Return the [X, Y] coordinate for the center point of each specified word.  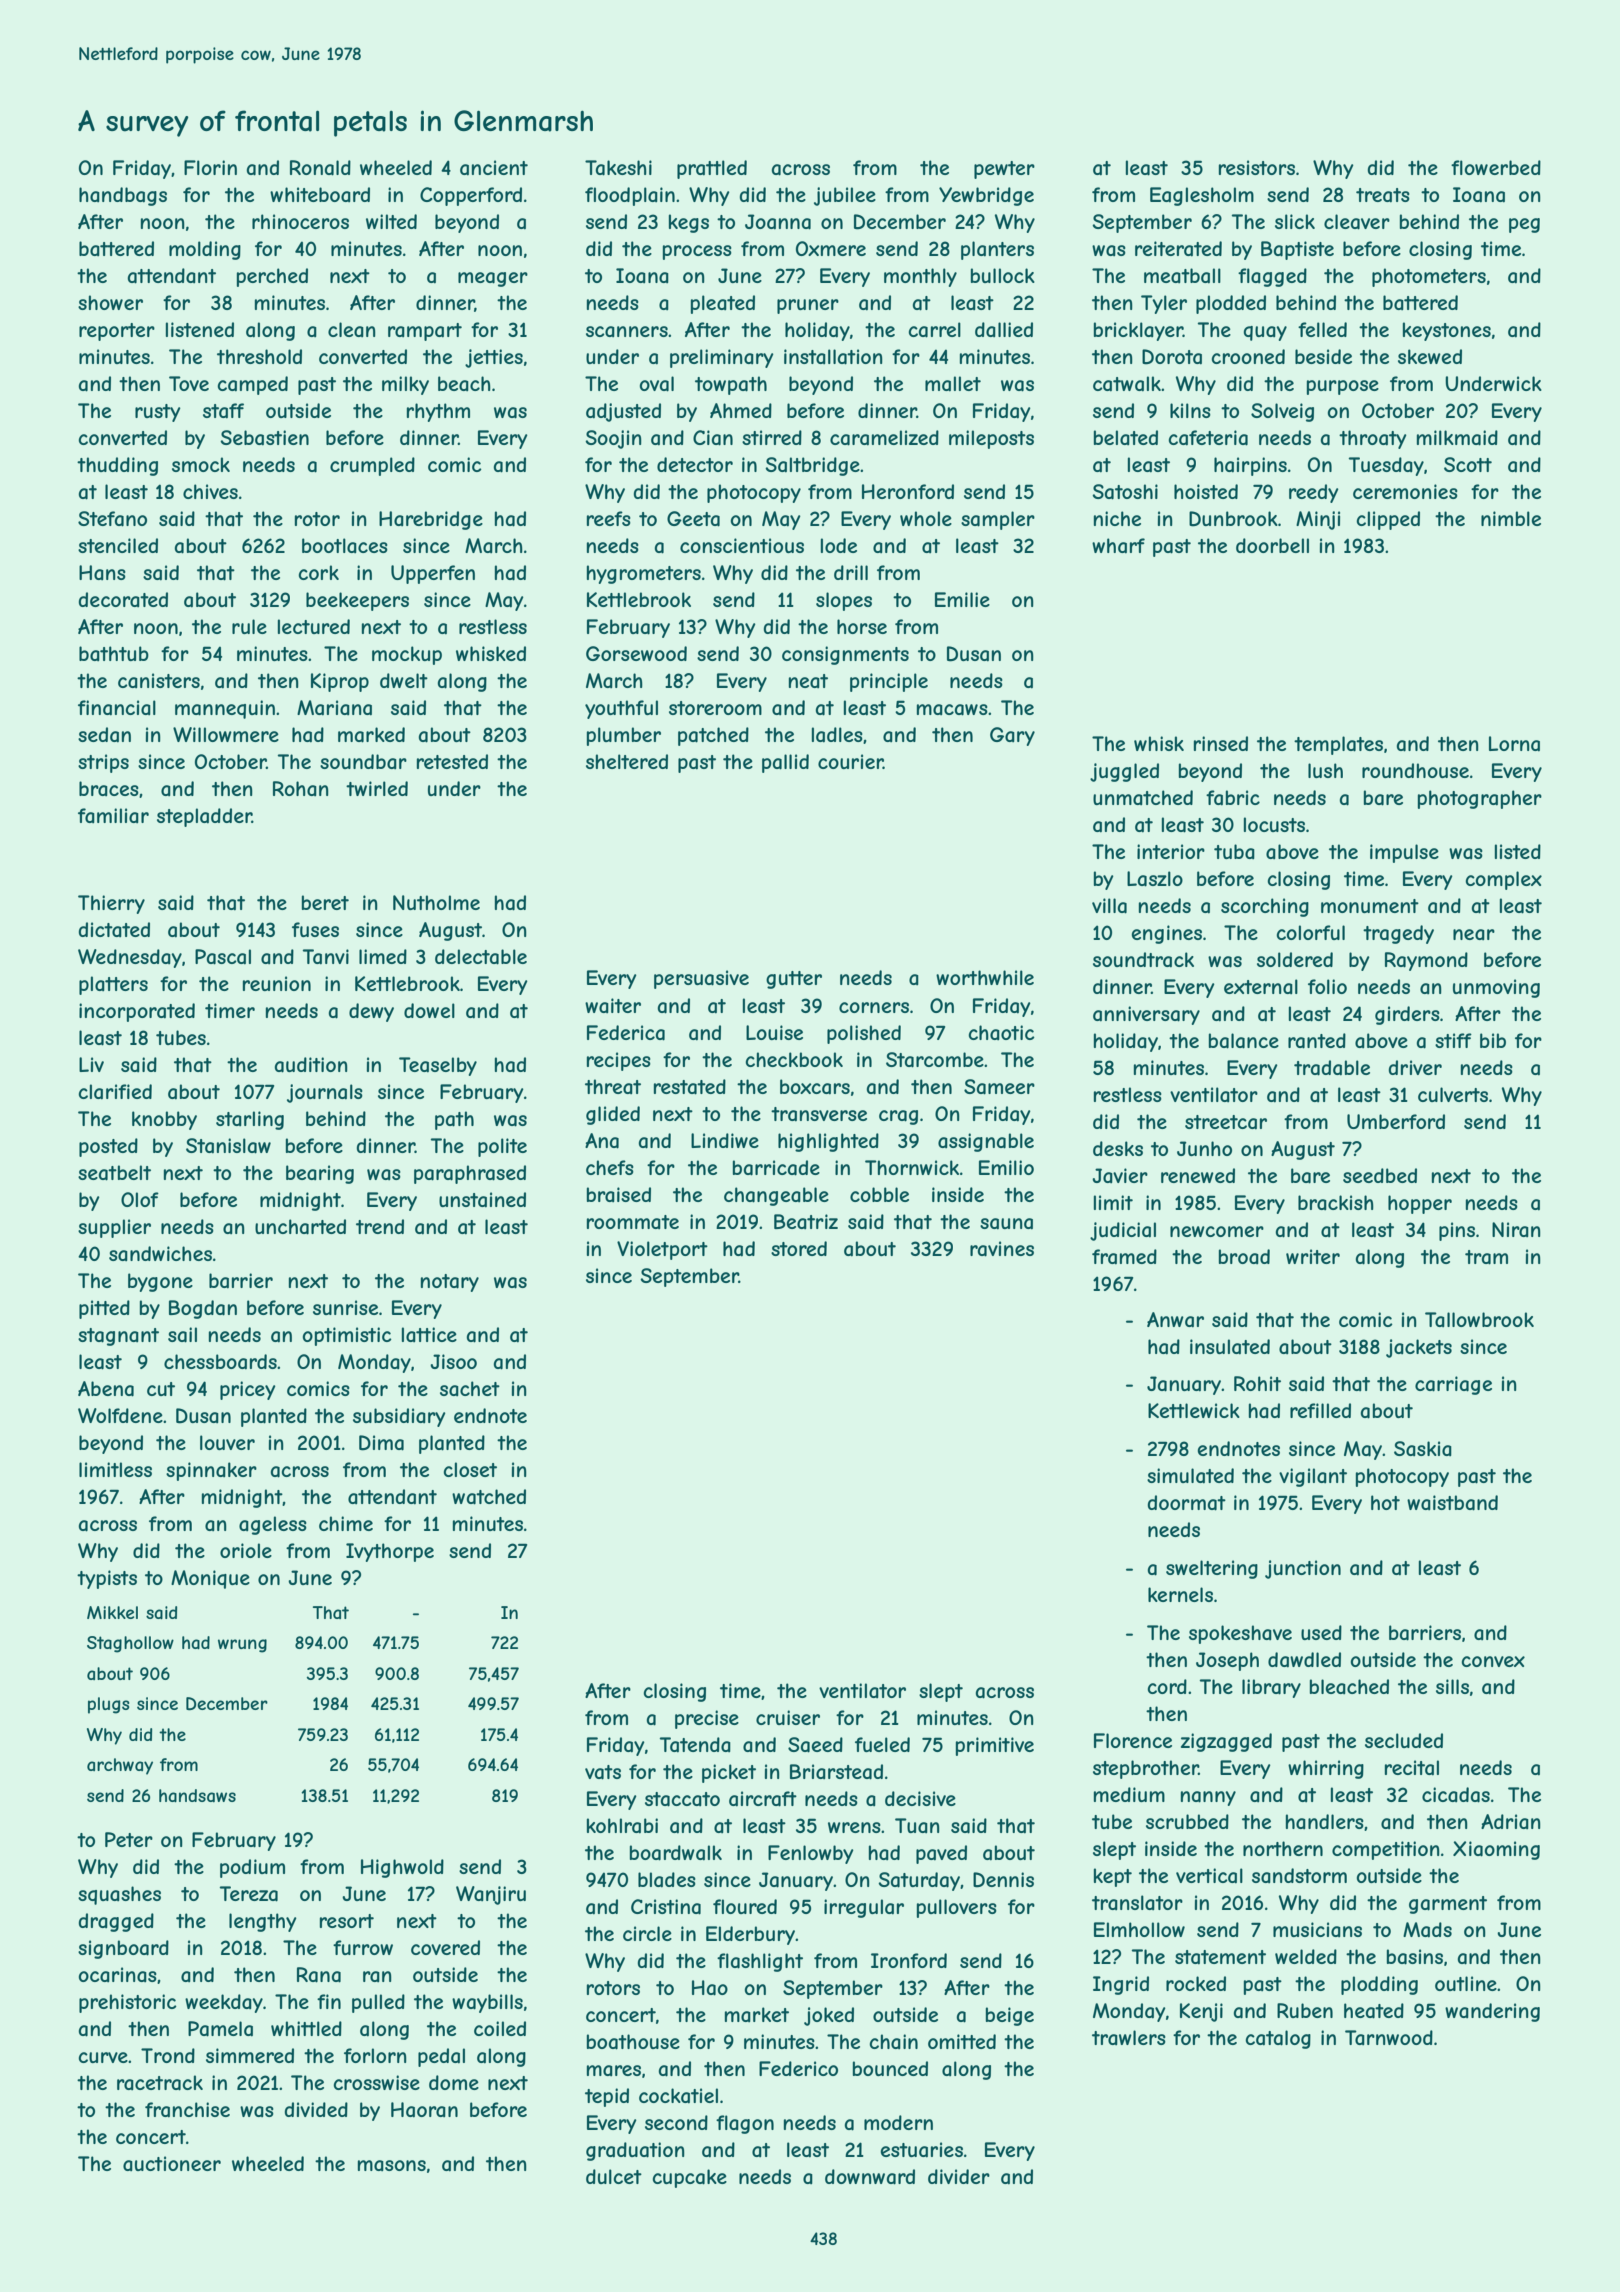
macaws [952, 710]
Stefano [112, 519]
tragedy [1398, 934]
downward [870, 2177]
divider [959, 2176]
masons [392, 2165]
